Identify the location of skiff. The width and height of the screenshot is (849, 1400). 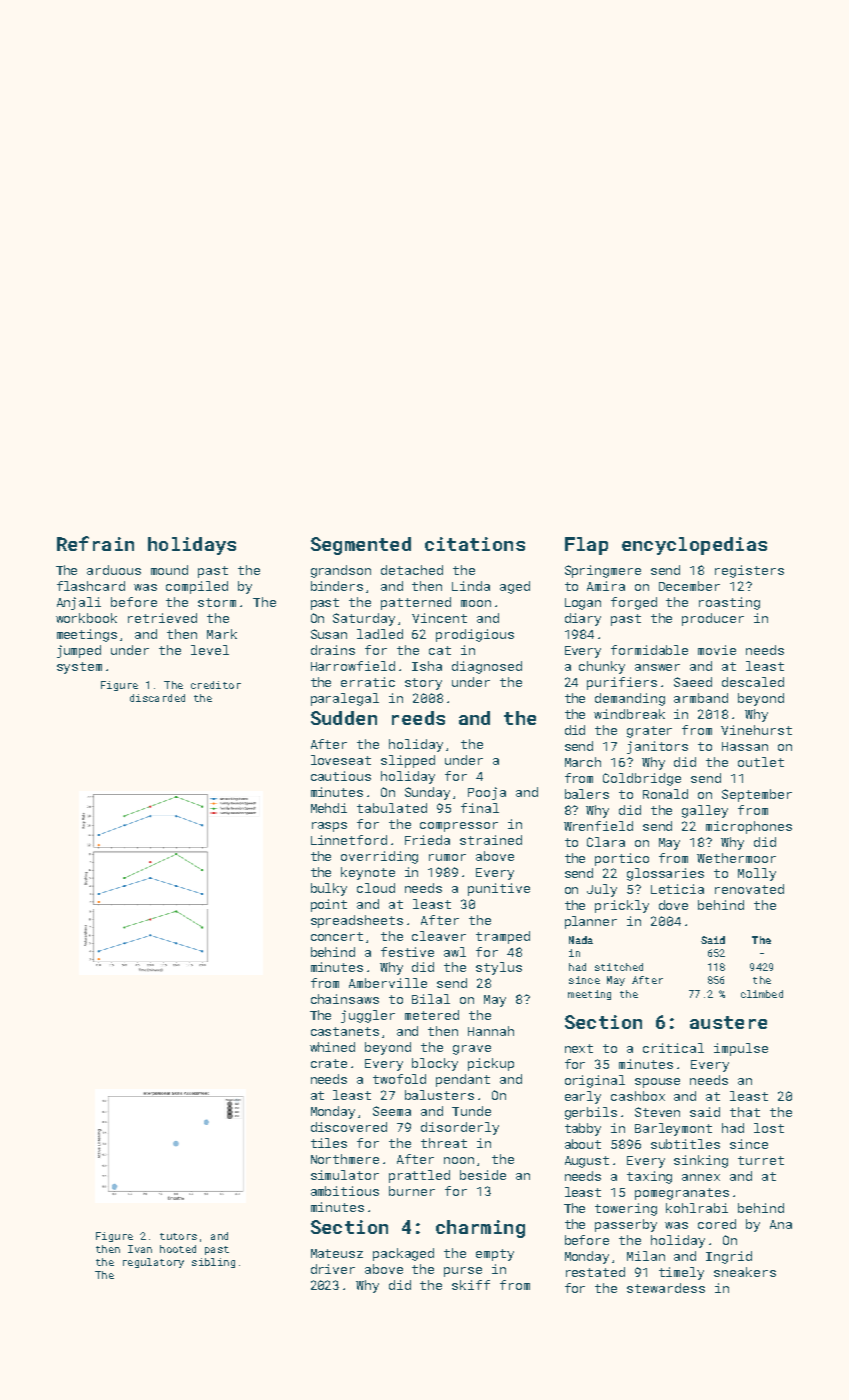
(471, 1285).
